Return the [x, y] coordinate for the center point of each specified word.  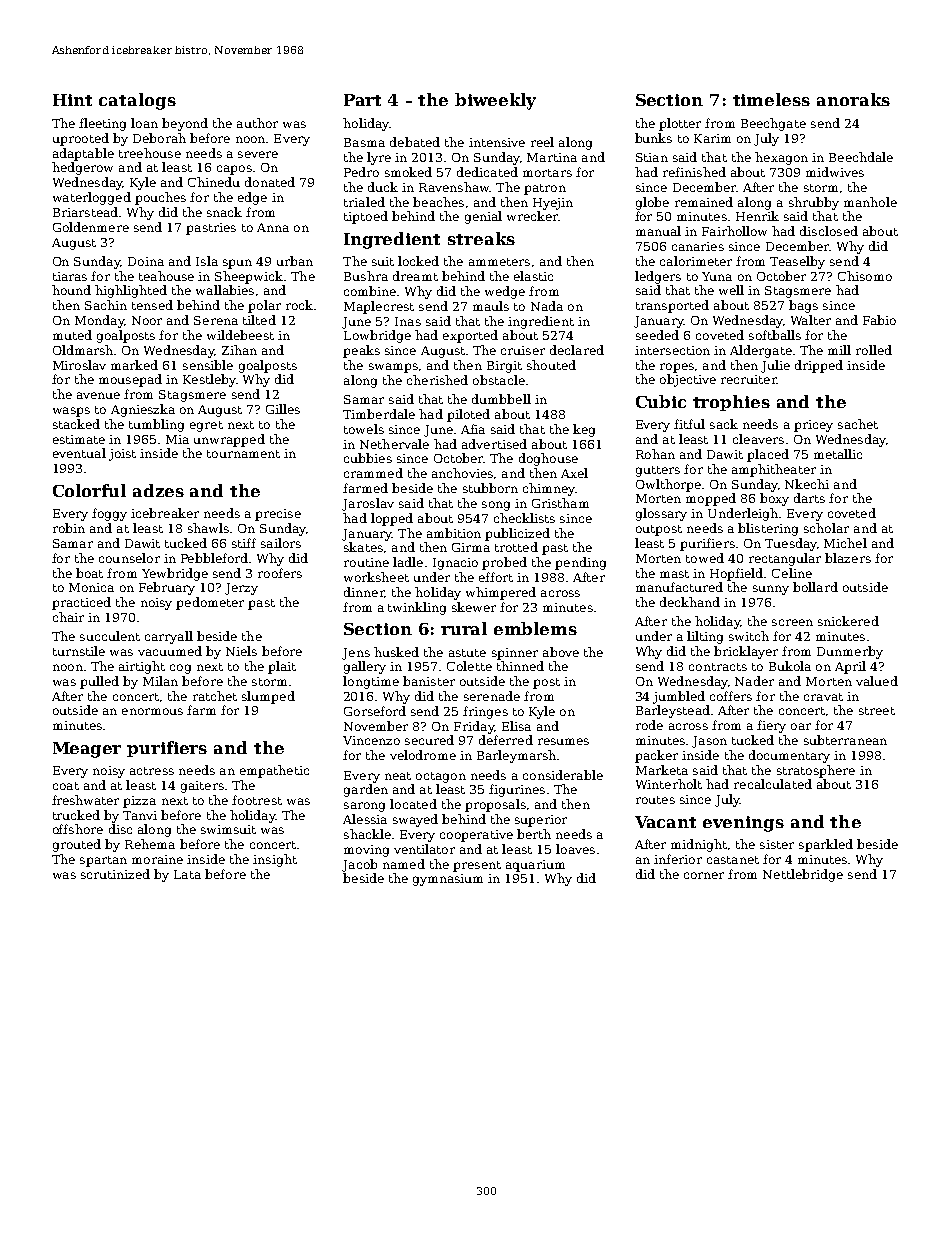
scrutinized [115, 874]
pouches [160, 198]
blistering [768, 529]
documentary [789, 756]
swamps [393, 368]
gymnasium [448, 880]
